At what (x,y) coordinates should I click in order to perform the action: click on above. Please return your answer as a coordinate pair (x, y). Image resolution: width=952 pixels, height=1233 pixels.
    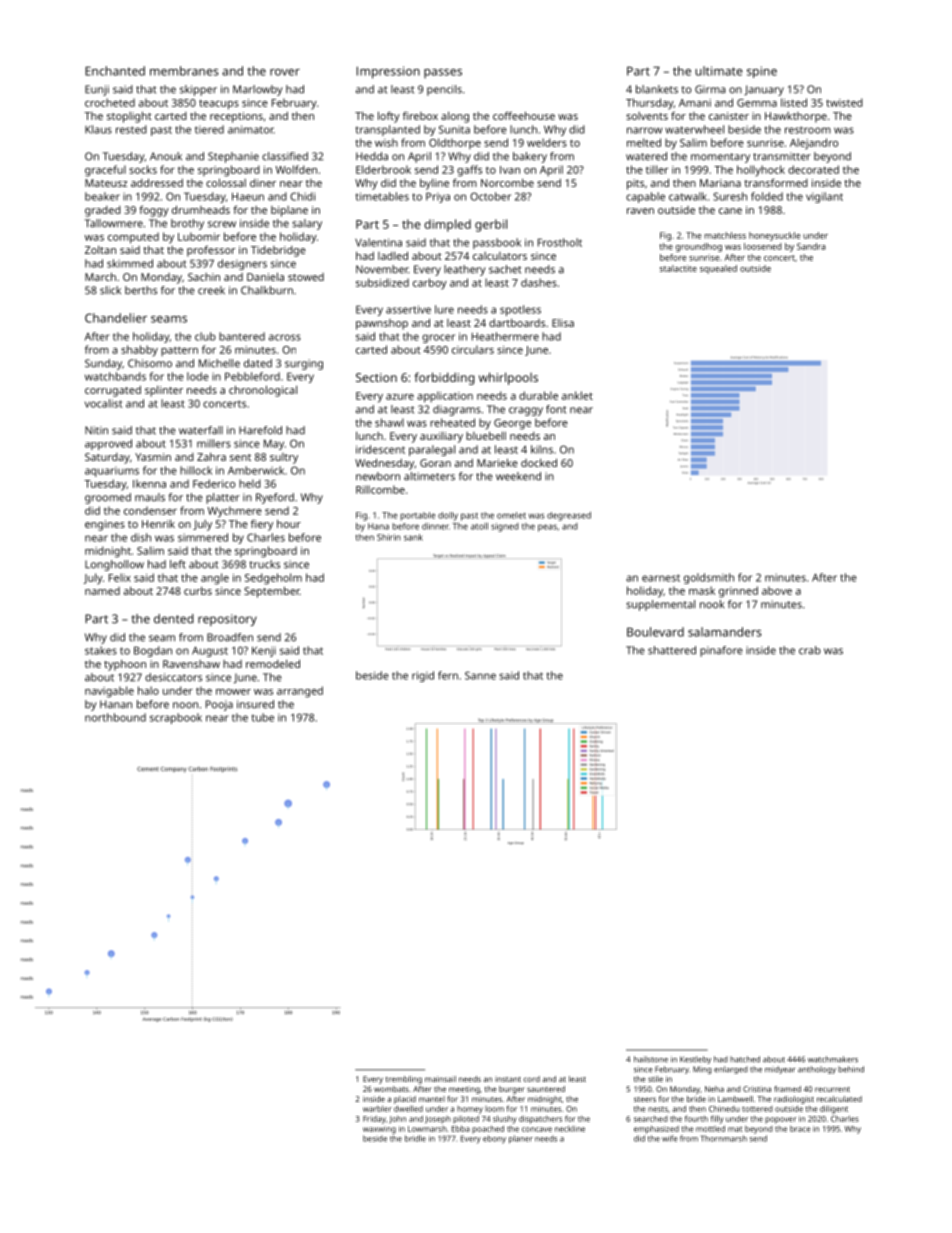
    Looking at the image, I should click on (777, 590).
